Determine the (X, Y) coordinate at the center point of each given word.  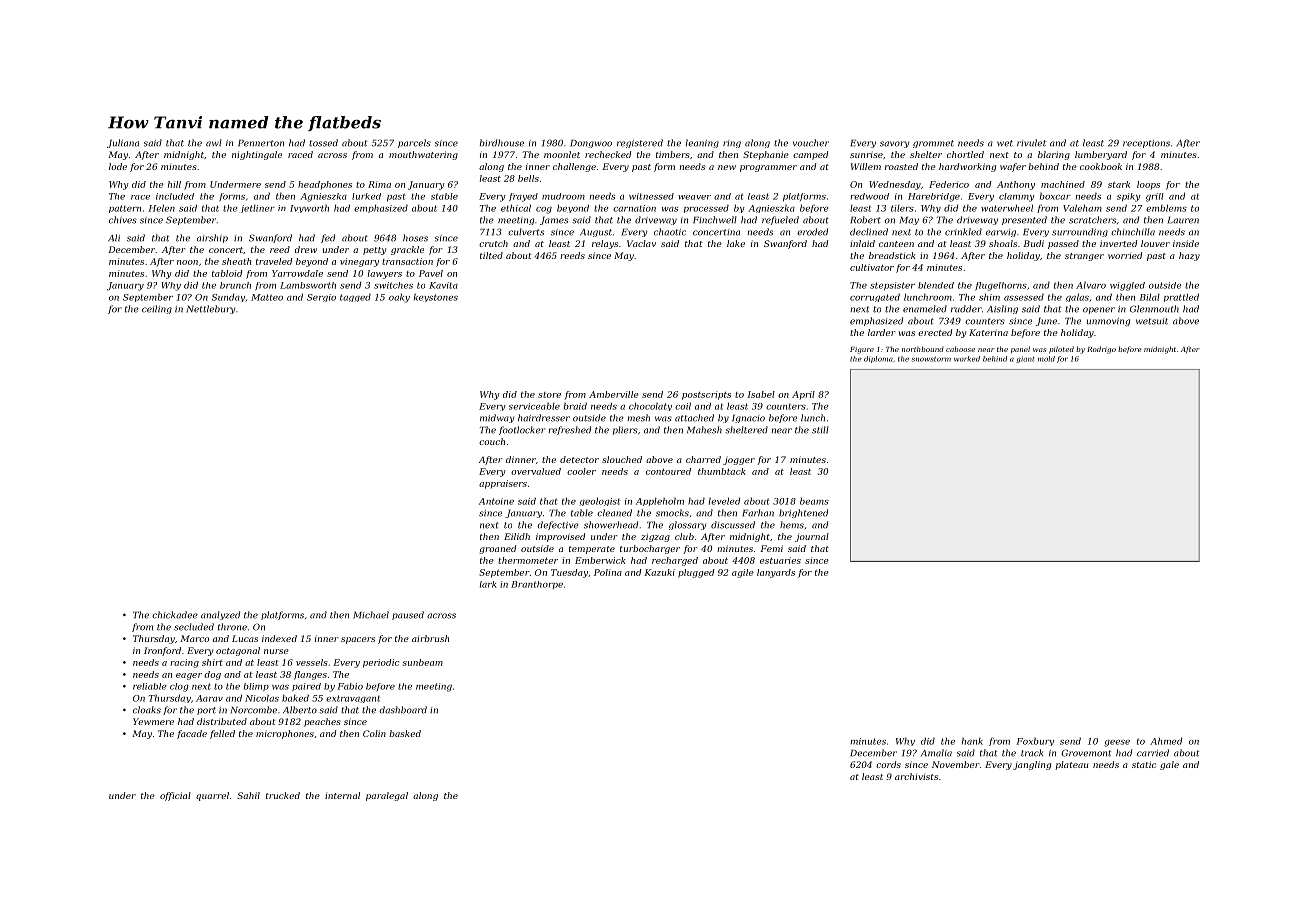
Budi (1033, 243)
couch (492, 441)
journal (812, 537)
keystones (436, 298)
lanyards (776, 573)
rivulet (1031, 143)
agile (743, 573)
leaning (702, 143)
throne (232, 627)
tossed (323, 143)
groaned (497, 549)
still (820, 430)
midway (497, 418)
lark (488, 584)
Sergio (321, 298)
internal (342, 795)
